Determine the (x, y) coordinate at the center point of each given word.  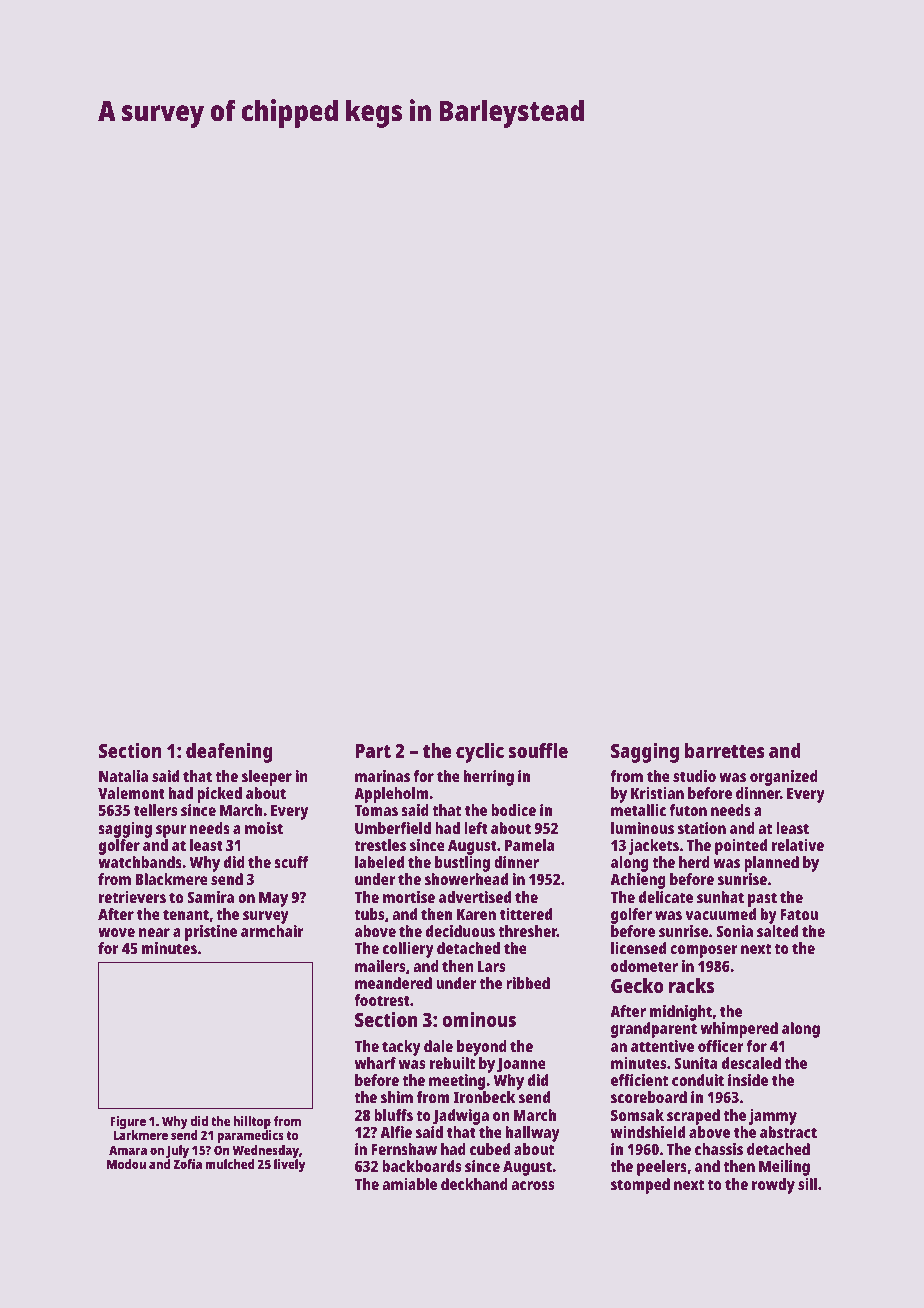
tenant (186, 914)
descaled (751, 1063)
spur (171, 831)
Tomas (376, 810)
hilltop (252, 1122)
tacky (401, 1048)
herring (489, 778)
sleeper (267, 778)
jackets (654, 847)
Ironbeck (484, 1097)
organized (784, 778)
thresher (527, 931)
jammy (773, 1117)
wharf (375, 1063)
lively (289, 1165)
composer (704, 951)
